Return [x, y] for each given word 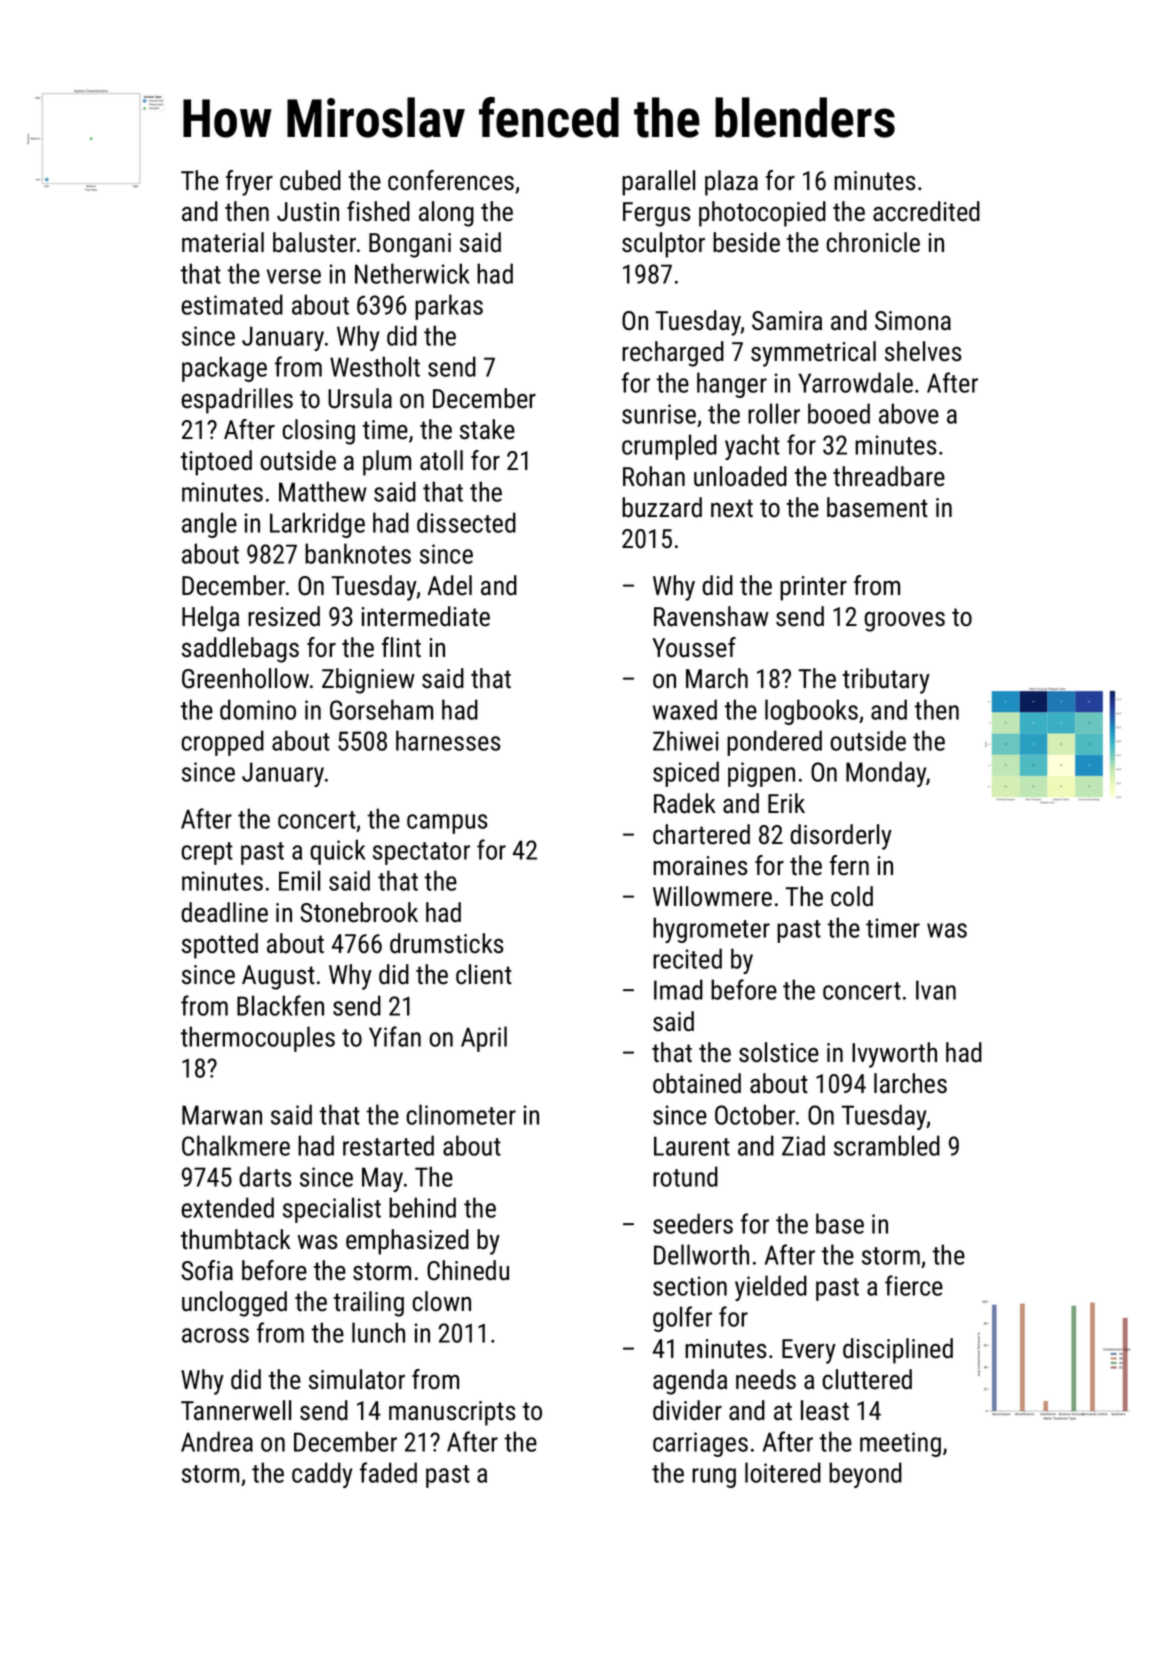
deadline [224, 912]
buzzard [662, 507]
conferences [451, 180]
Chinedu [468, 1270]
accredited [926, 211]
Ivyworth [894, 1055]
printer [813, 588]
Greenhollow [245, 678]
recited [687, 958]
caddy [322, 1475]
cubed [310, 180]
